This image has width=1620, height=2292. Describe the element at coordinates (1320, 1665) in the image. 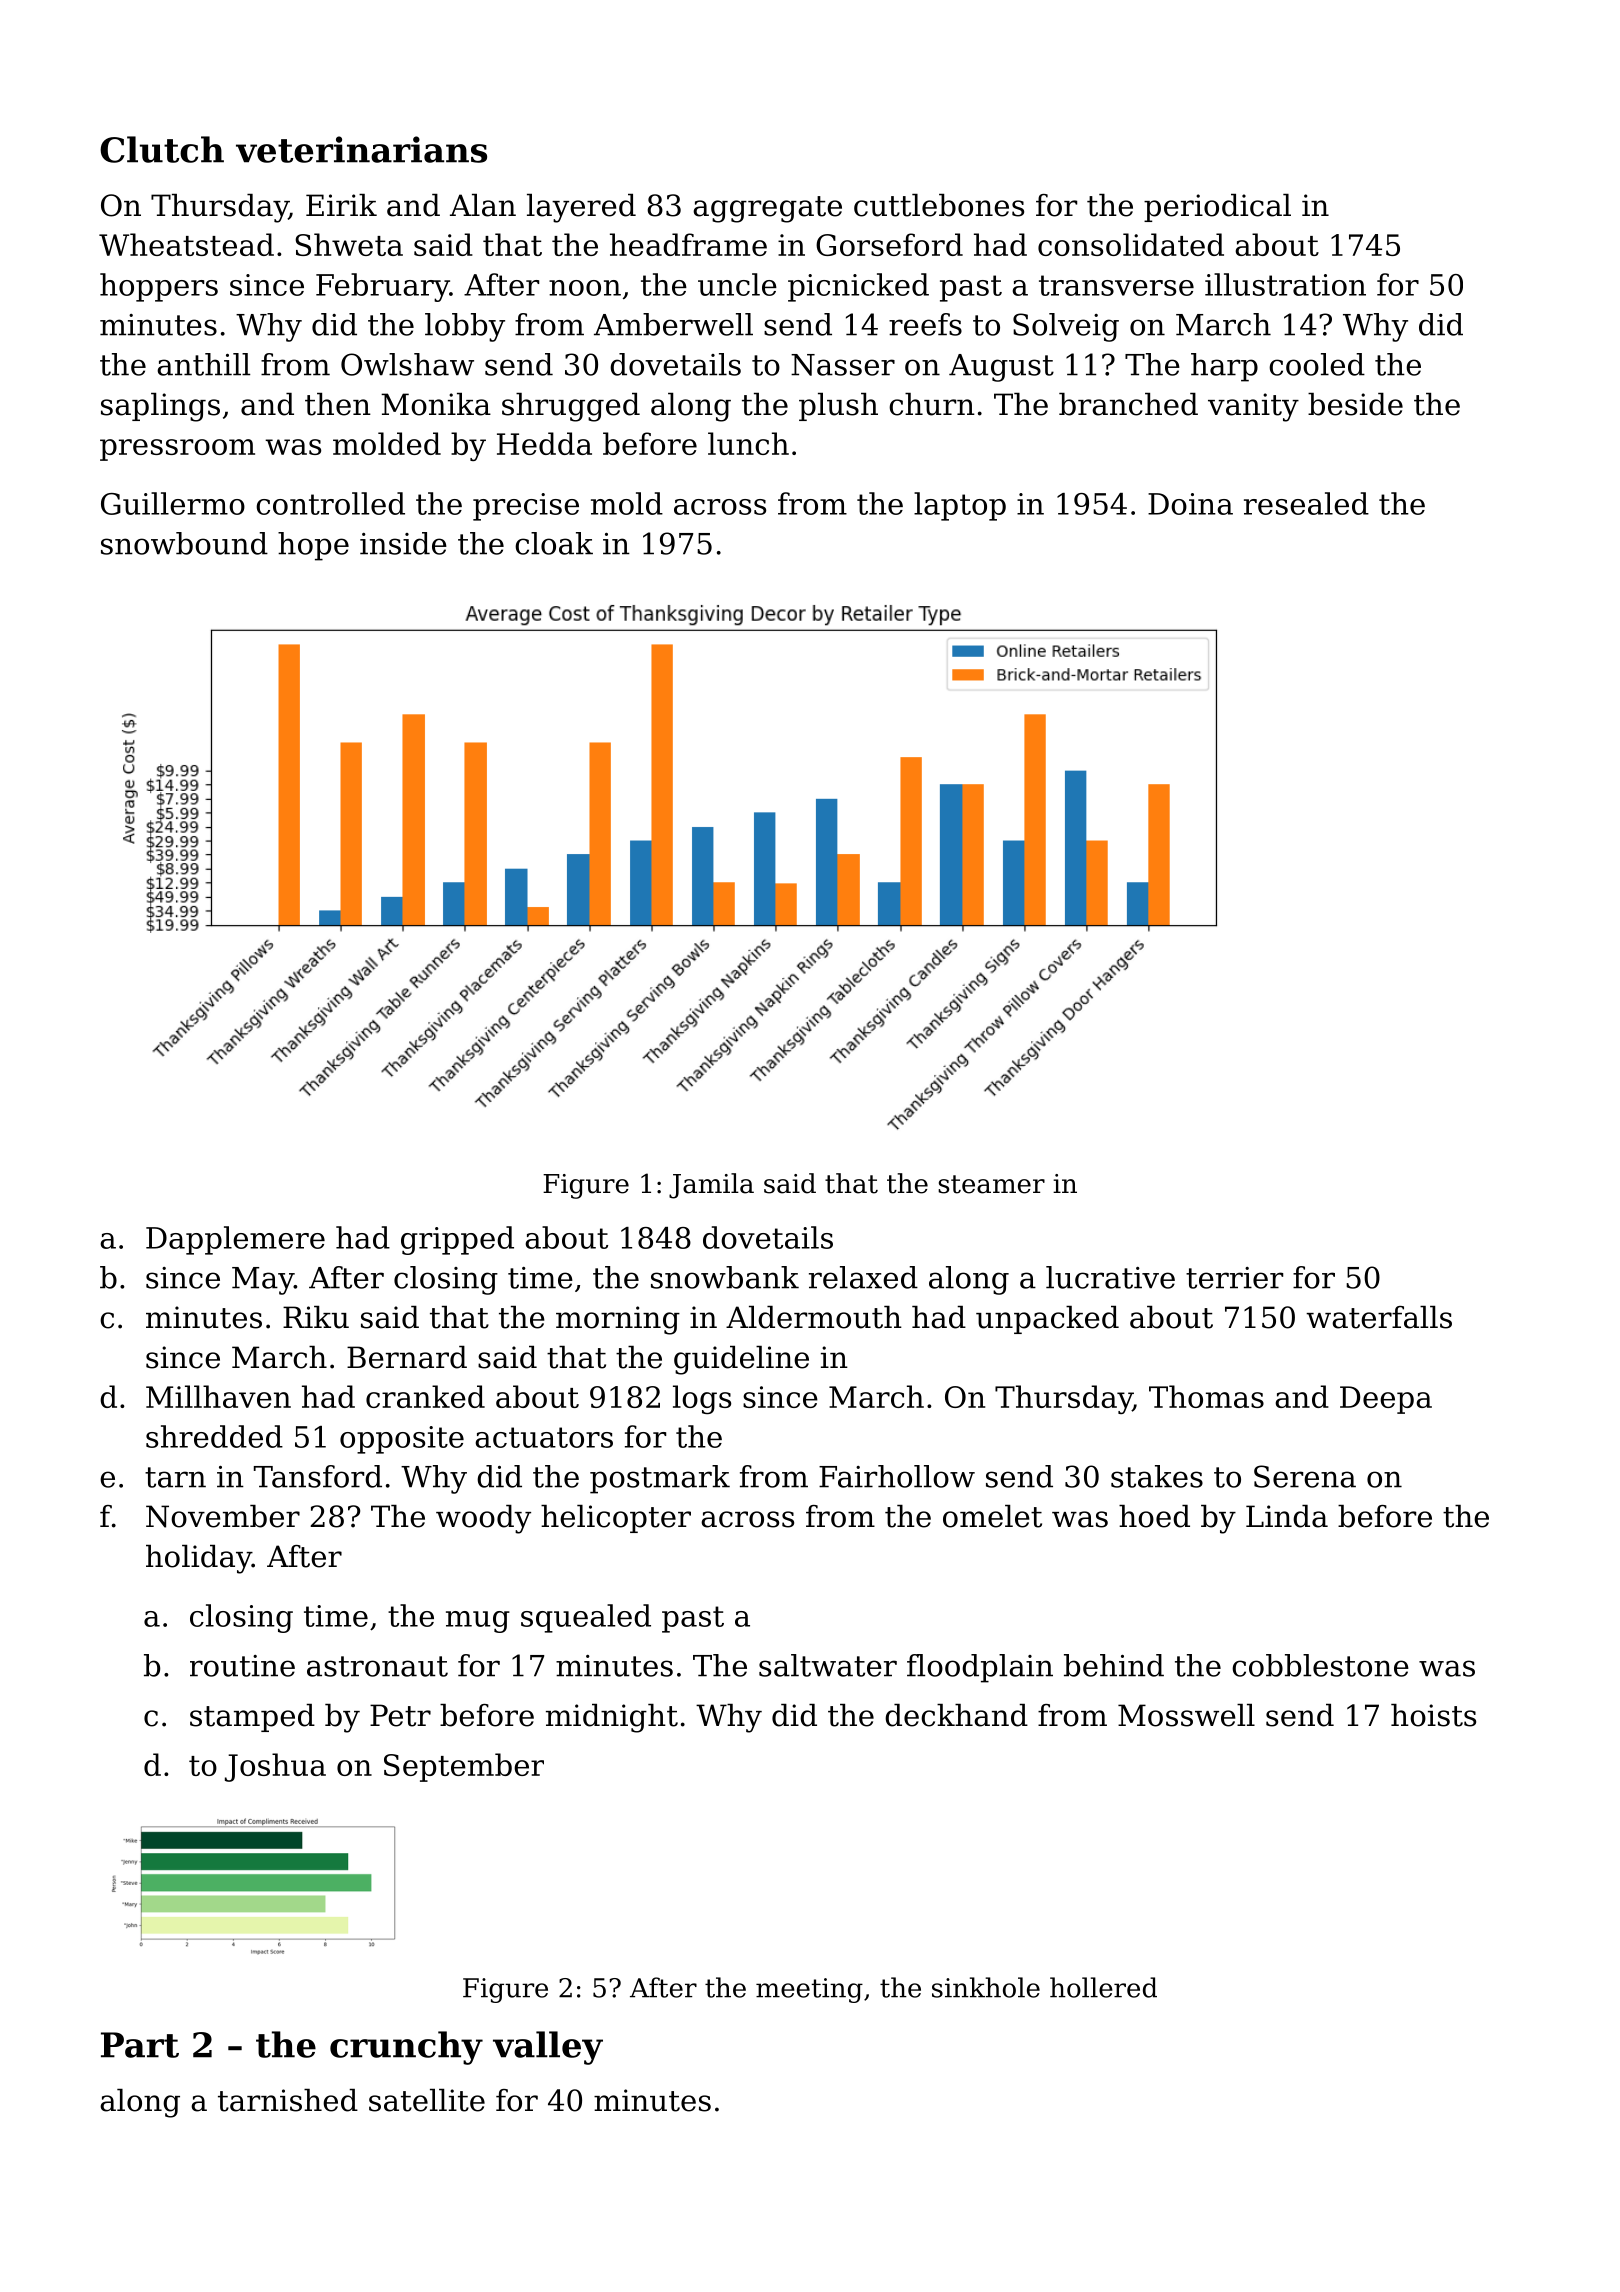

I see `cobblestone` at that location.
